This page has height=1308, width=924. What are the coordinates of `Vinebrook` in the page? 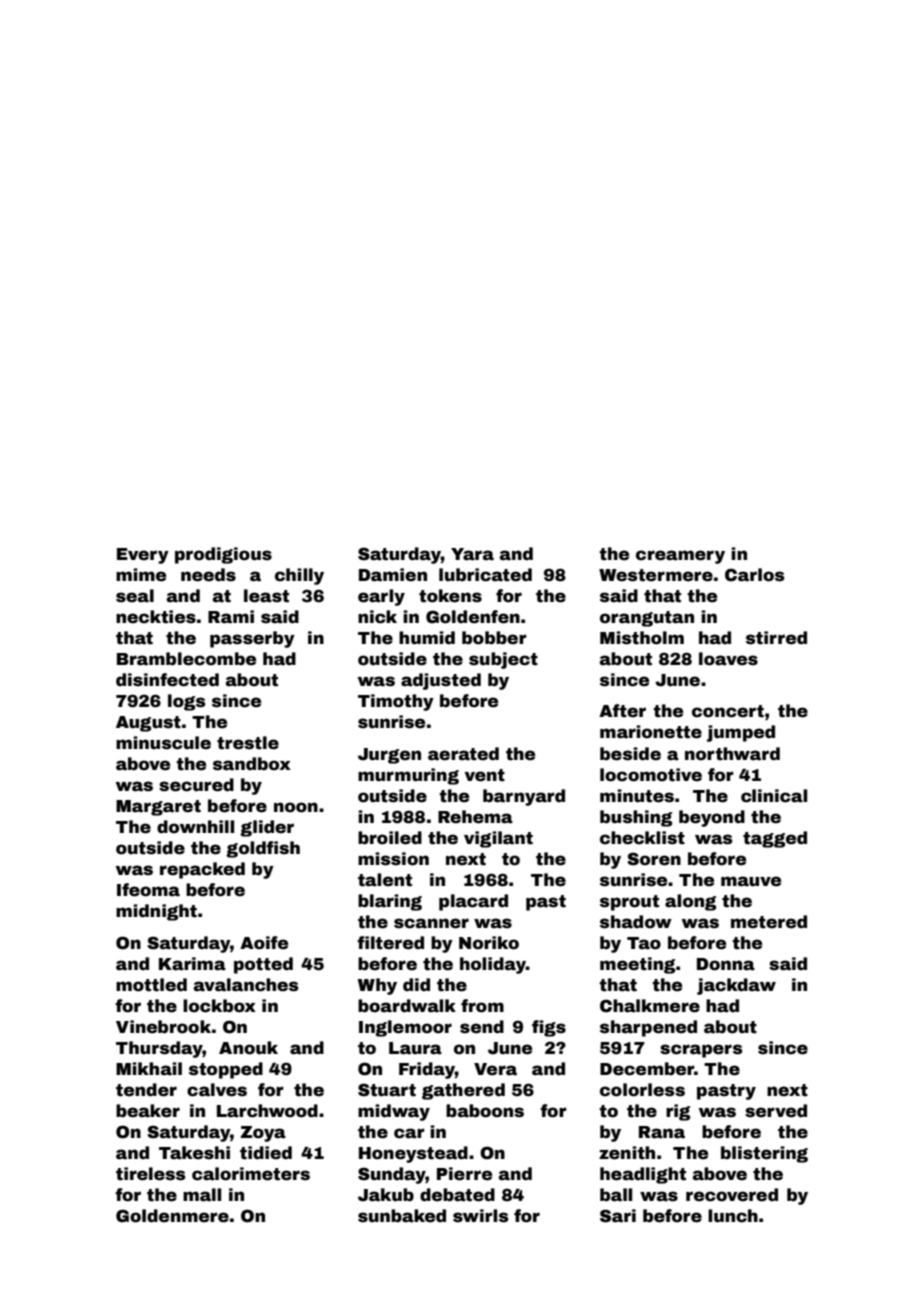 It's located at (163, 1027).
